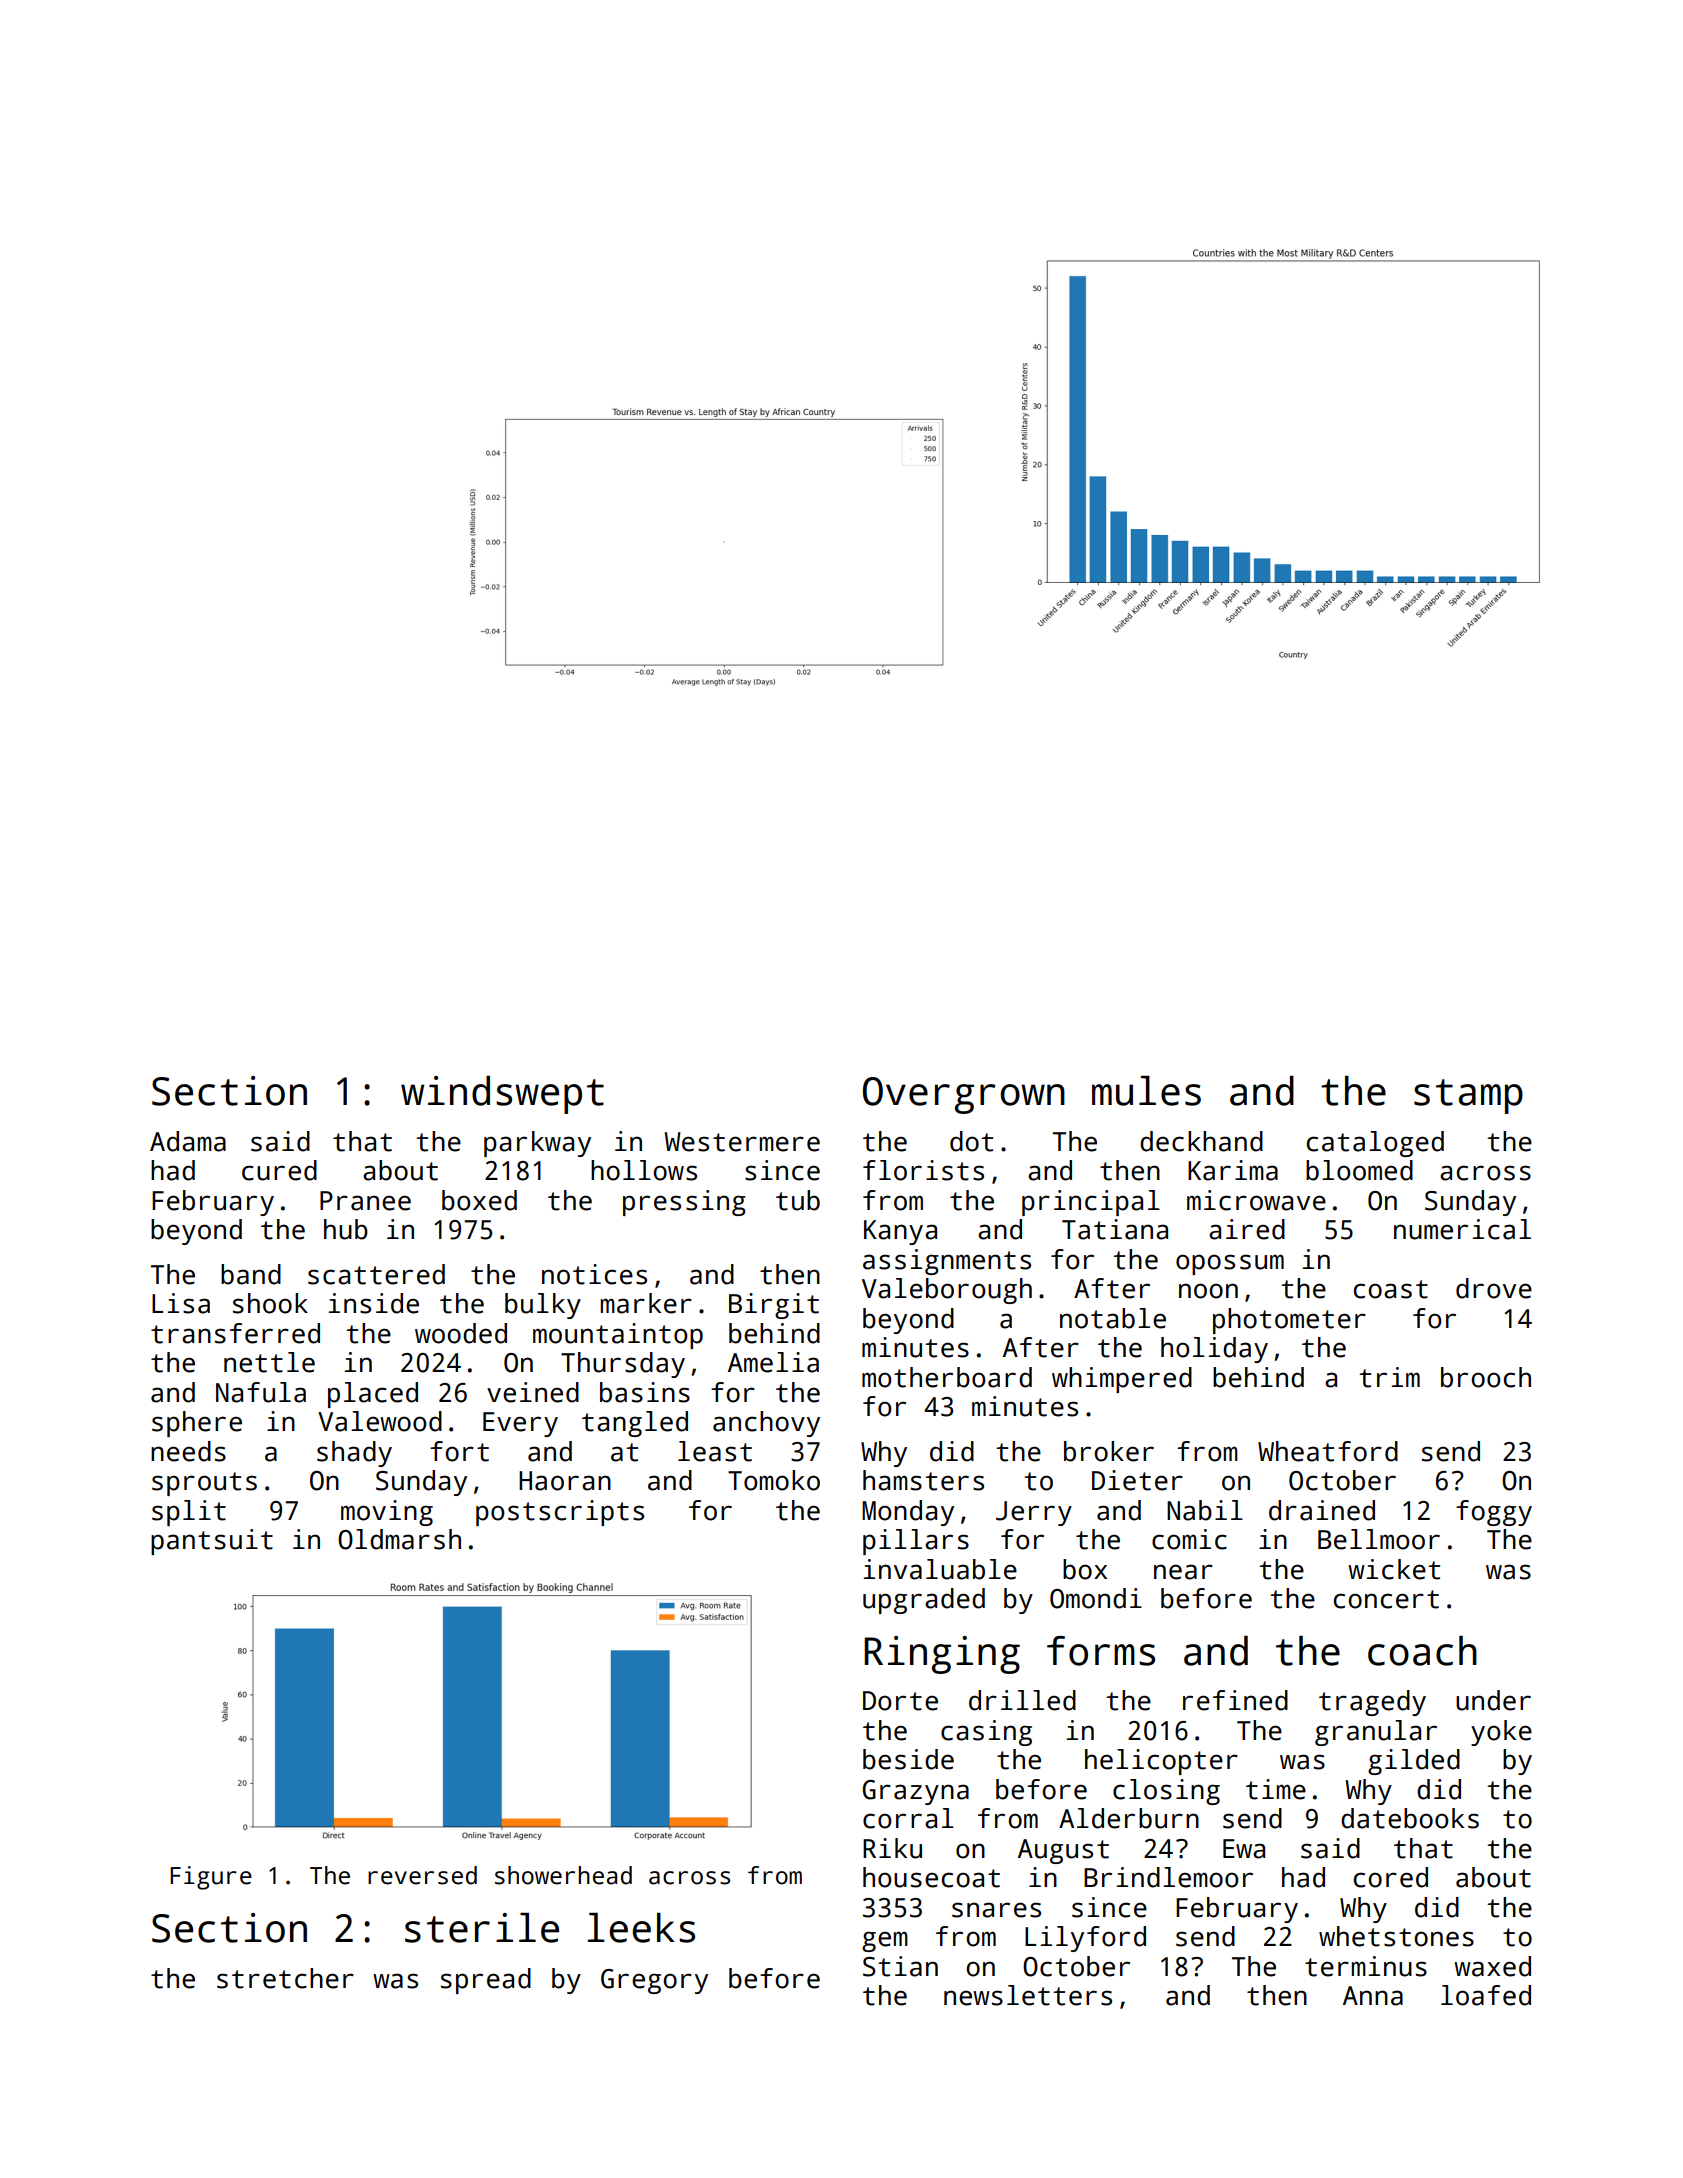 This page has width=1683, height=2178. What do you see at coordinates (964, 1095) in the page?
I see `Overgrown` at bounding box center [964, 1095].
